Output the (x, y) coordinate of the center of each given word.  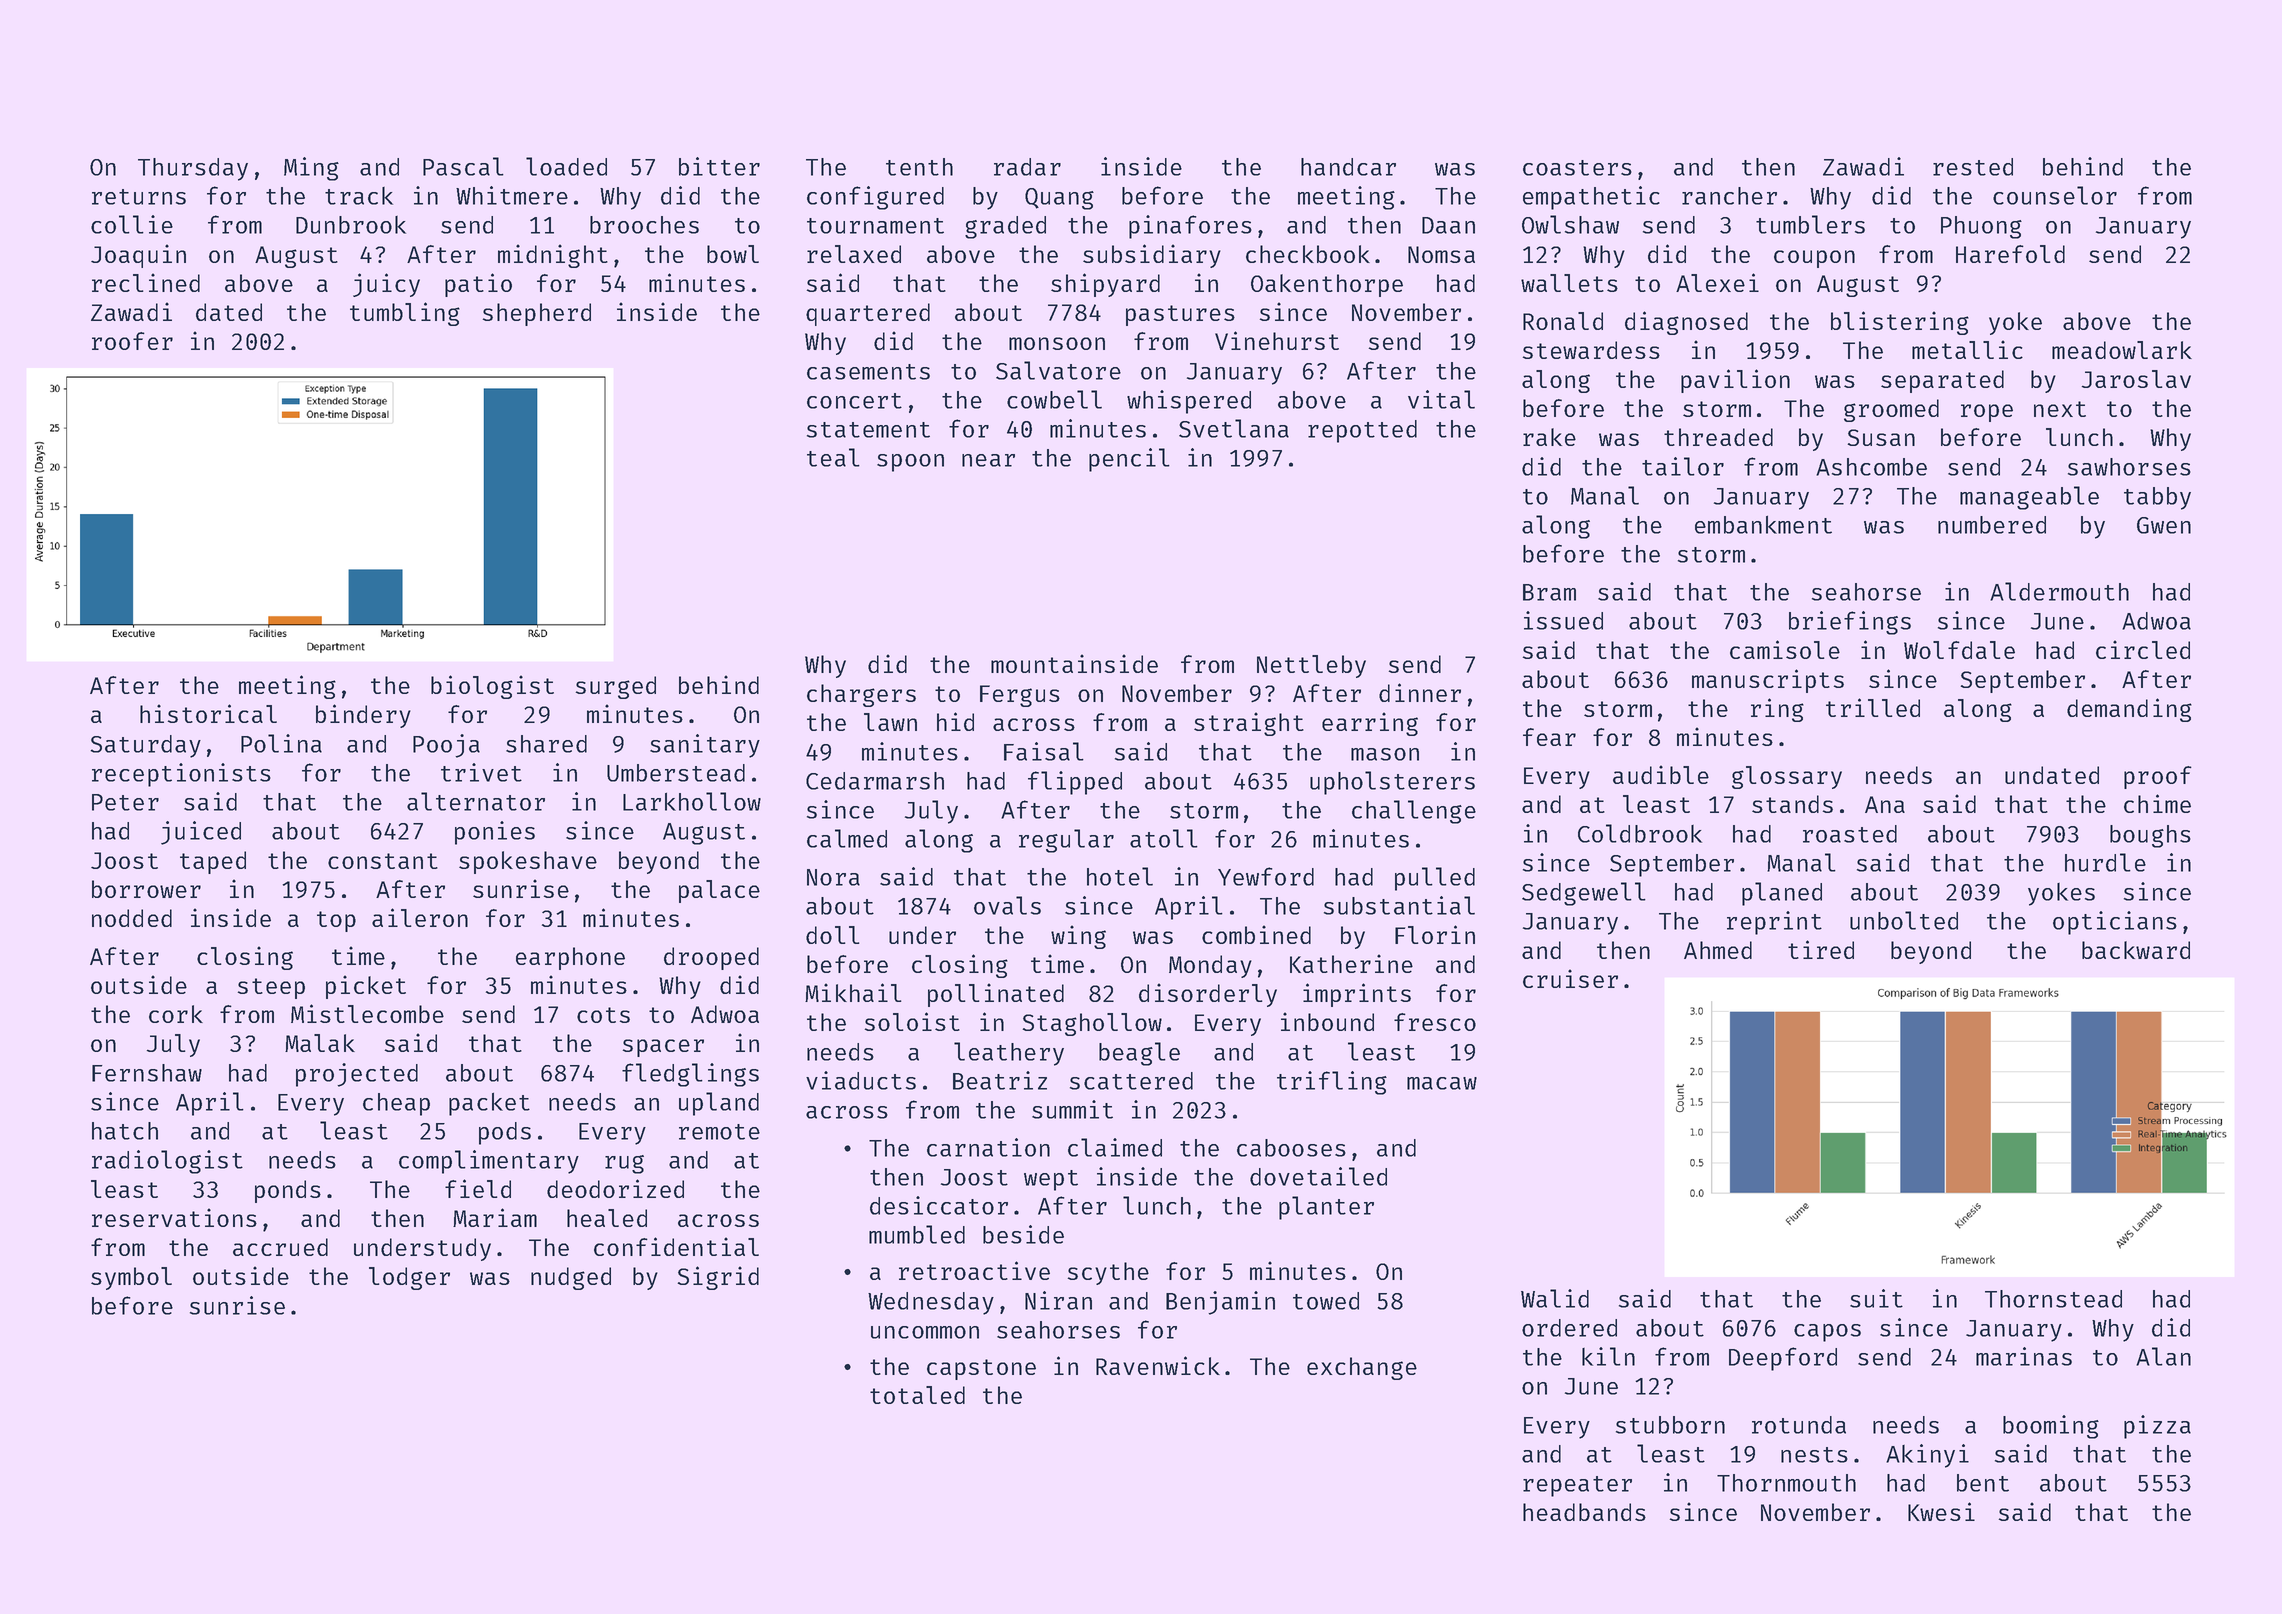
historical (208, 713)
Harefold (2010, 254)
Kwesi (1941, 1511)
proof (2158, 777)
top (336, 921)
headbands (1584, 1512)
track (359, 196)
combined (1256, 934)
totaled (917, 1395)
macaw (1442, 1083)
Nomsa (1441, 254)
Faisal (1044, 751)
